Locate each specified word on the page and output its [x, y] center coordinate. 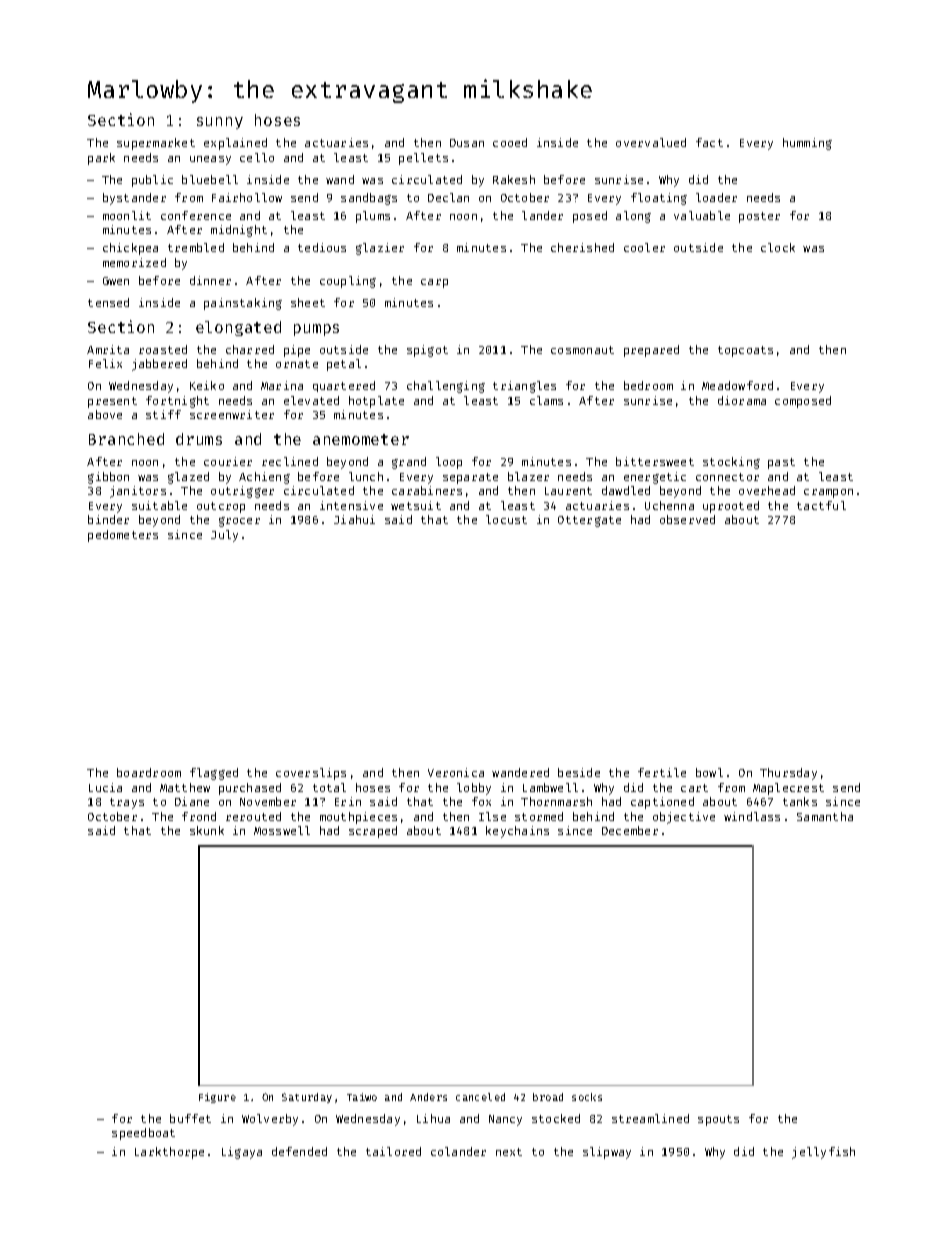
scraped [373, 832]
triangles [524, 387]
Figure [217, 1098]
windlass [752, 816]
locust [506, 519]
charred [250, 349]
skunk [207, 830]
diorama [742, 400]
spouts [718, 1120]
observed [687, 519]
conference [196, 215]
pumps [316, 330]
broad [548, 1097]
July [224, 536]
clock [778, 247]
